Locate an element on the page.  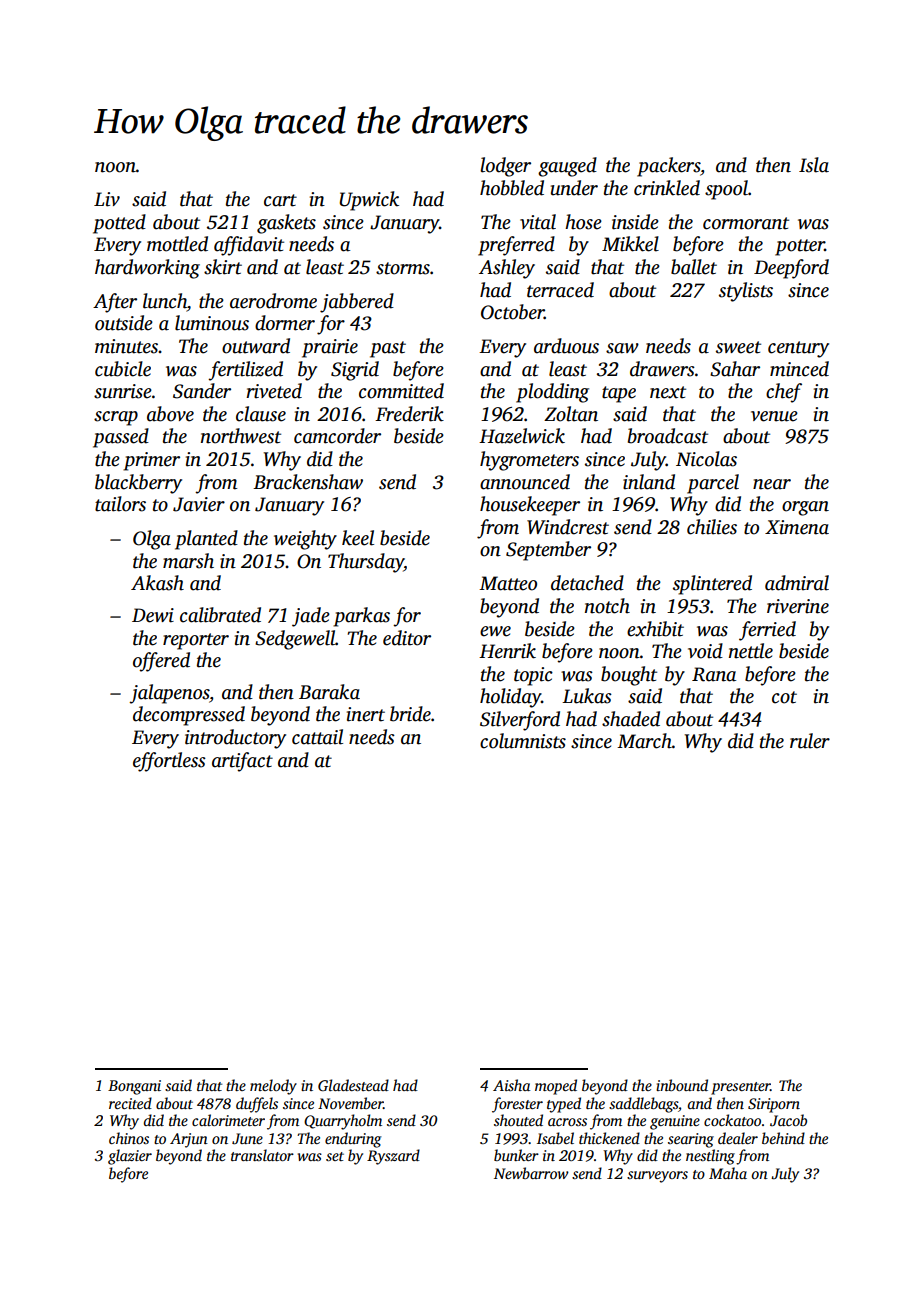
glazier is located at coordinates (130, 1157).
